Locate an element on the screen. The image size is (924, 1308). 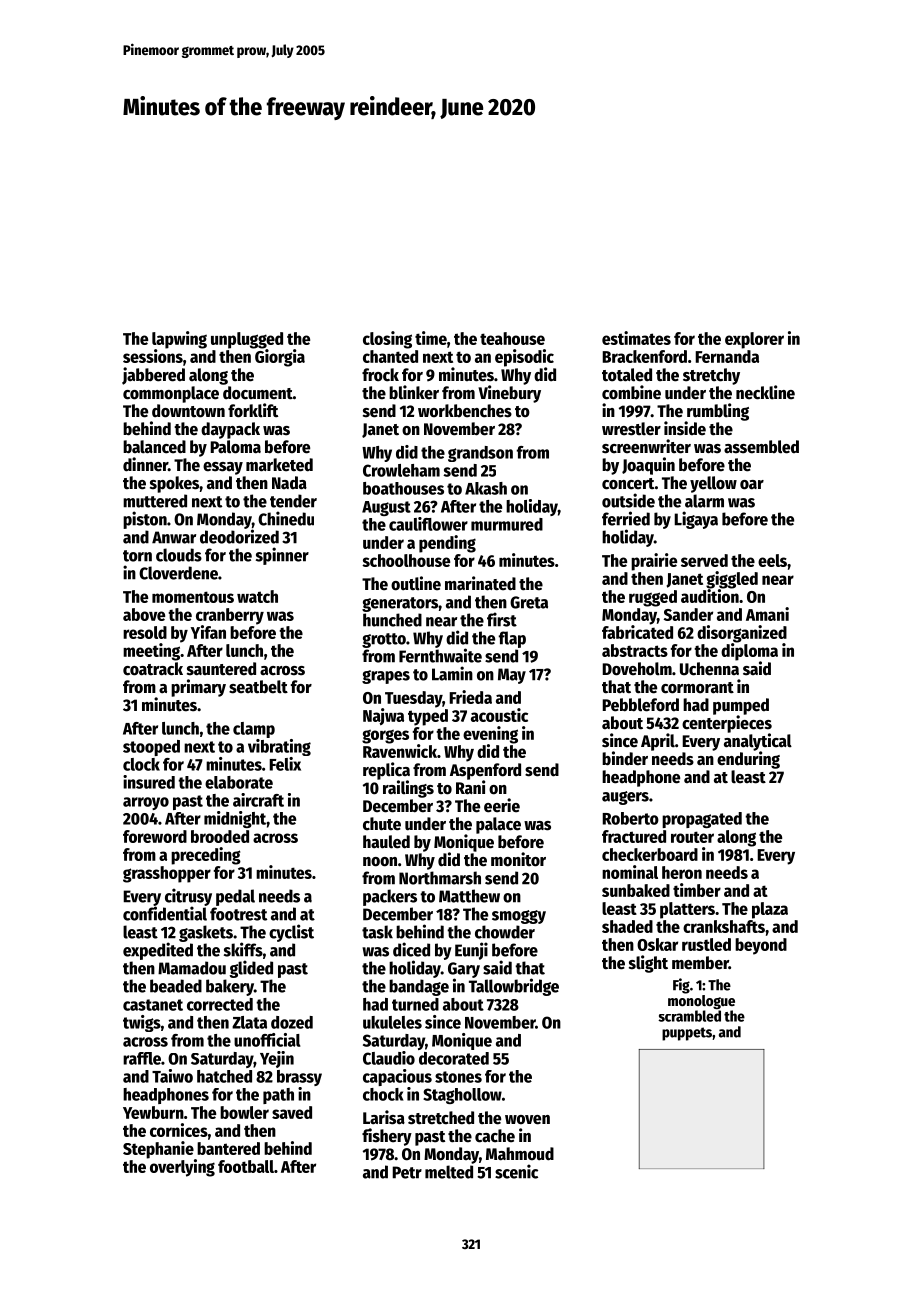
Vinebury is located at coordinates (509, 394).
